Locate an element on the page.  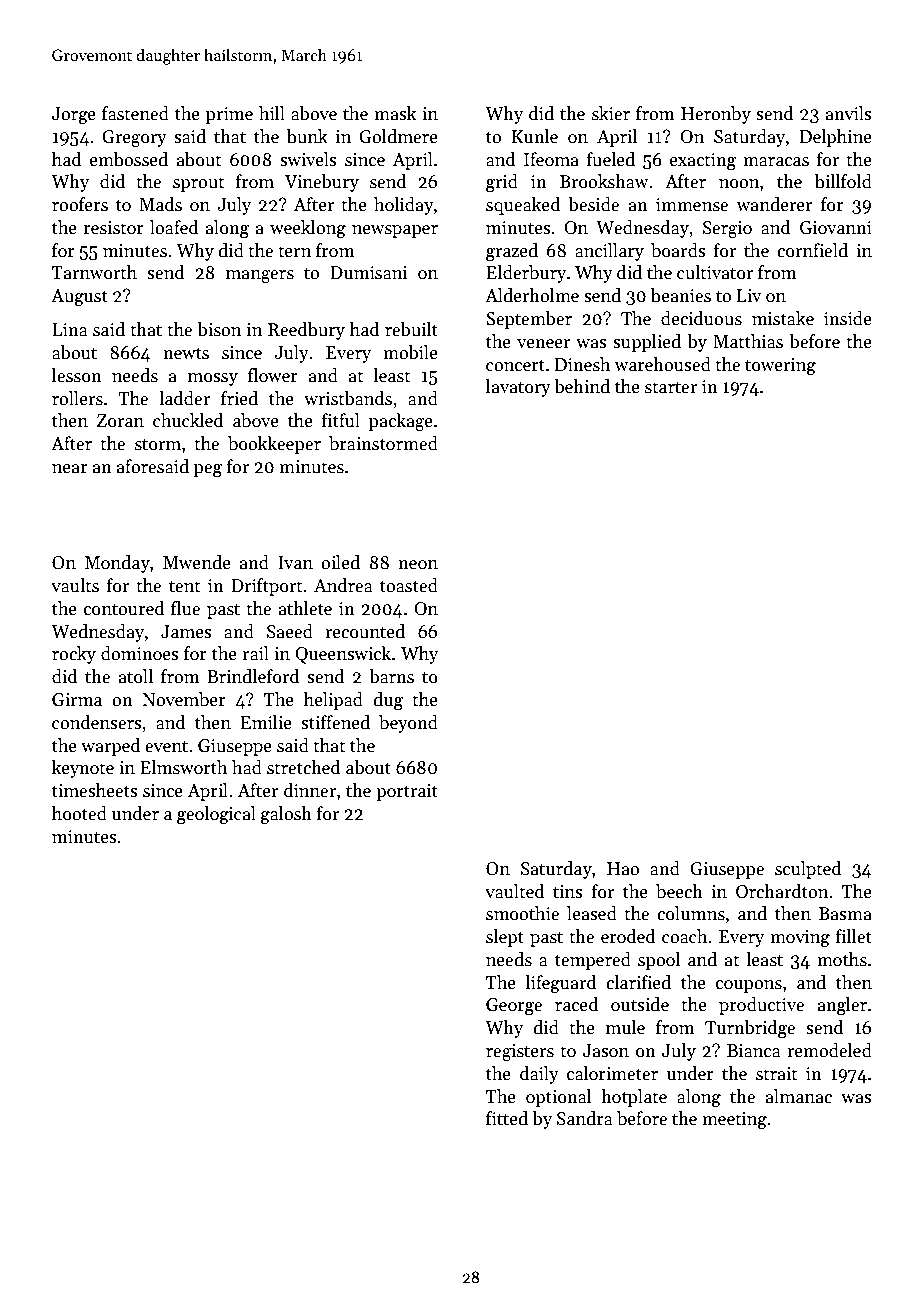
sprout is located at coordinates (198, 184).
